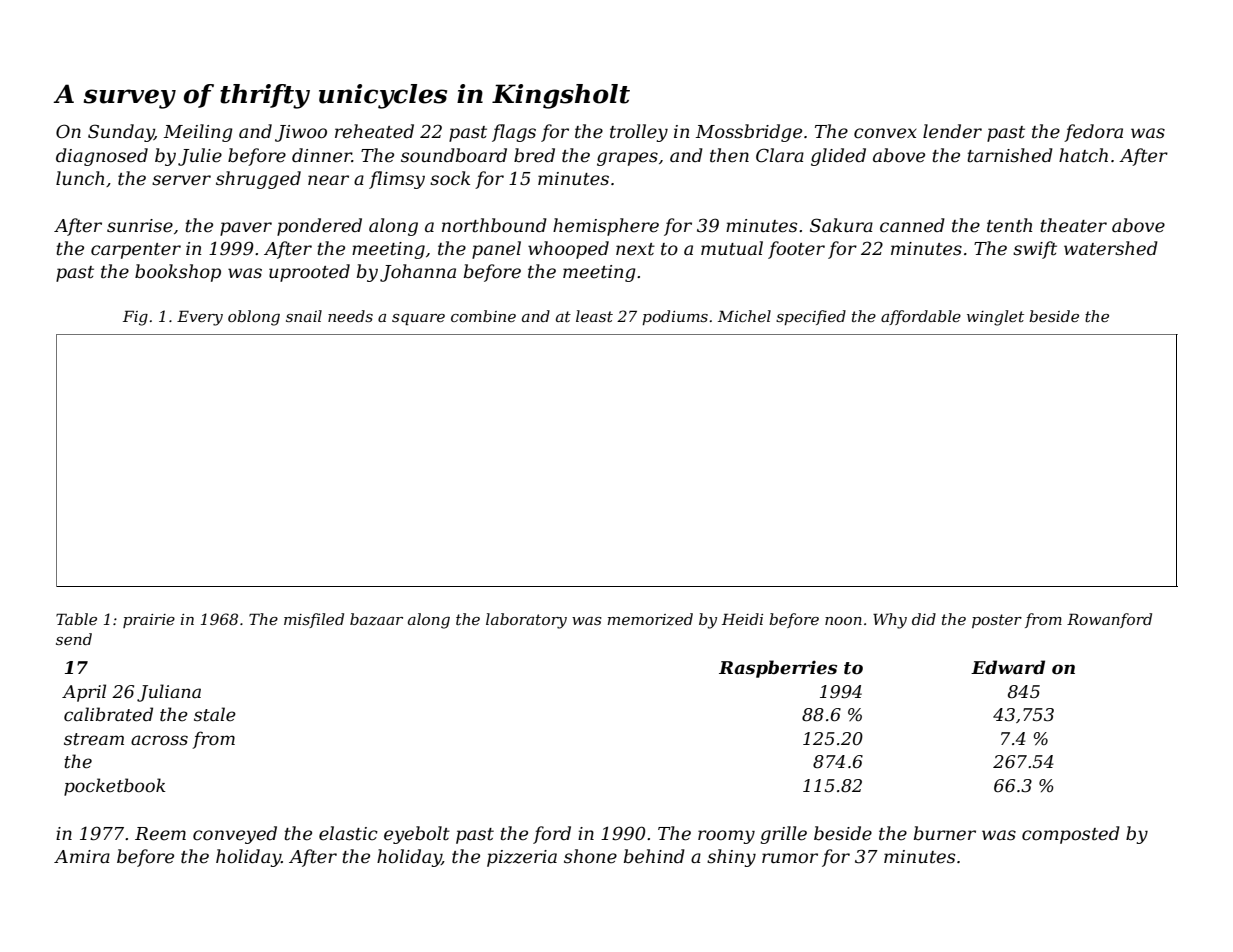 This screenshot has width=1233, height=952. Describe the element at coordinates (526, 621) in the screenshot. I see `laboratory` at that location.
